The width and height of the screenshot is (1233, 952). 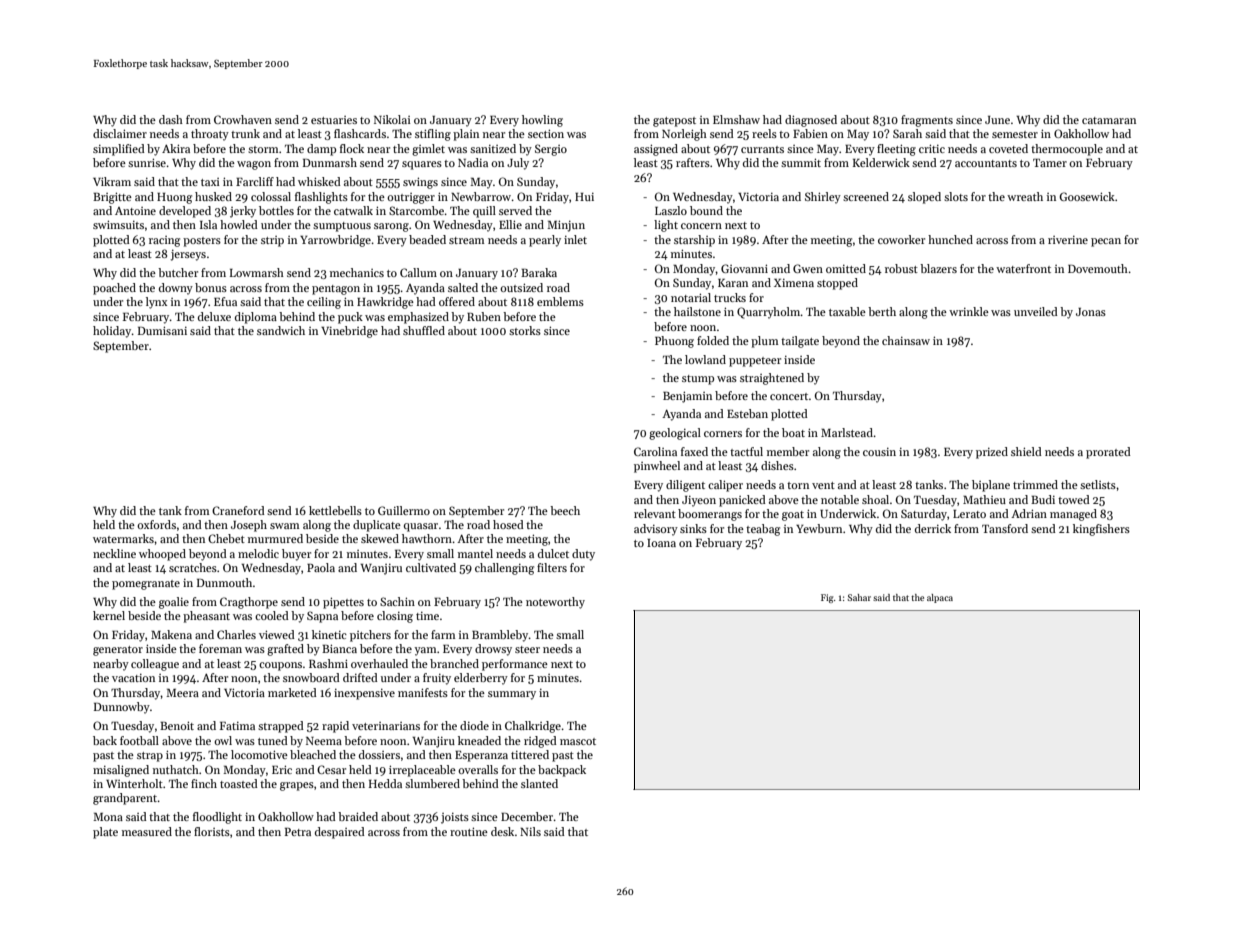 I want to click on December, so click(x=527, y=816).
